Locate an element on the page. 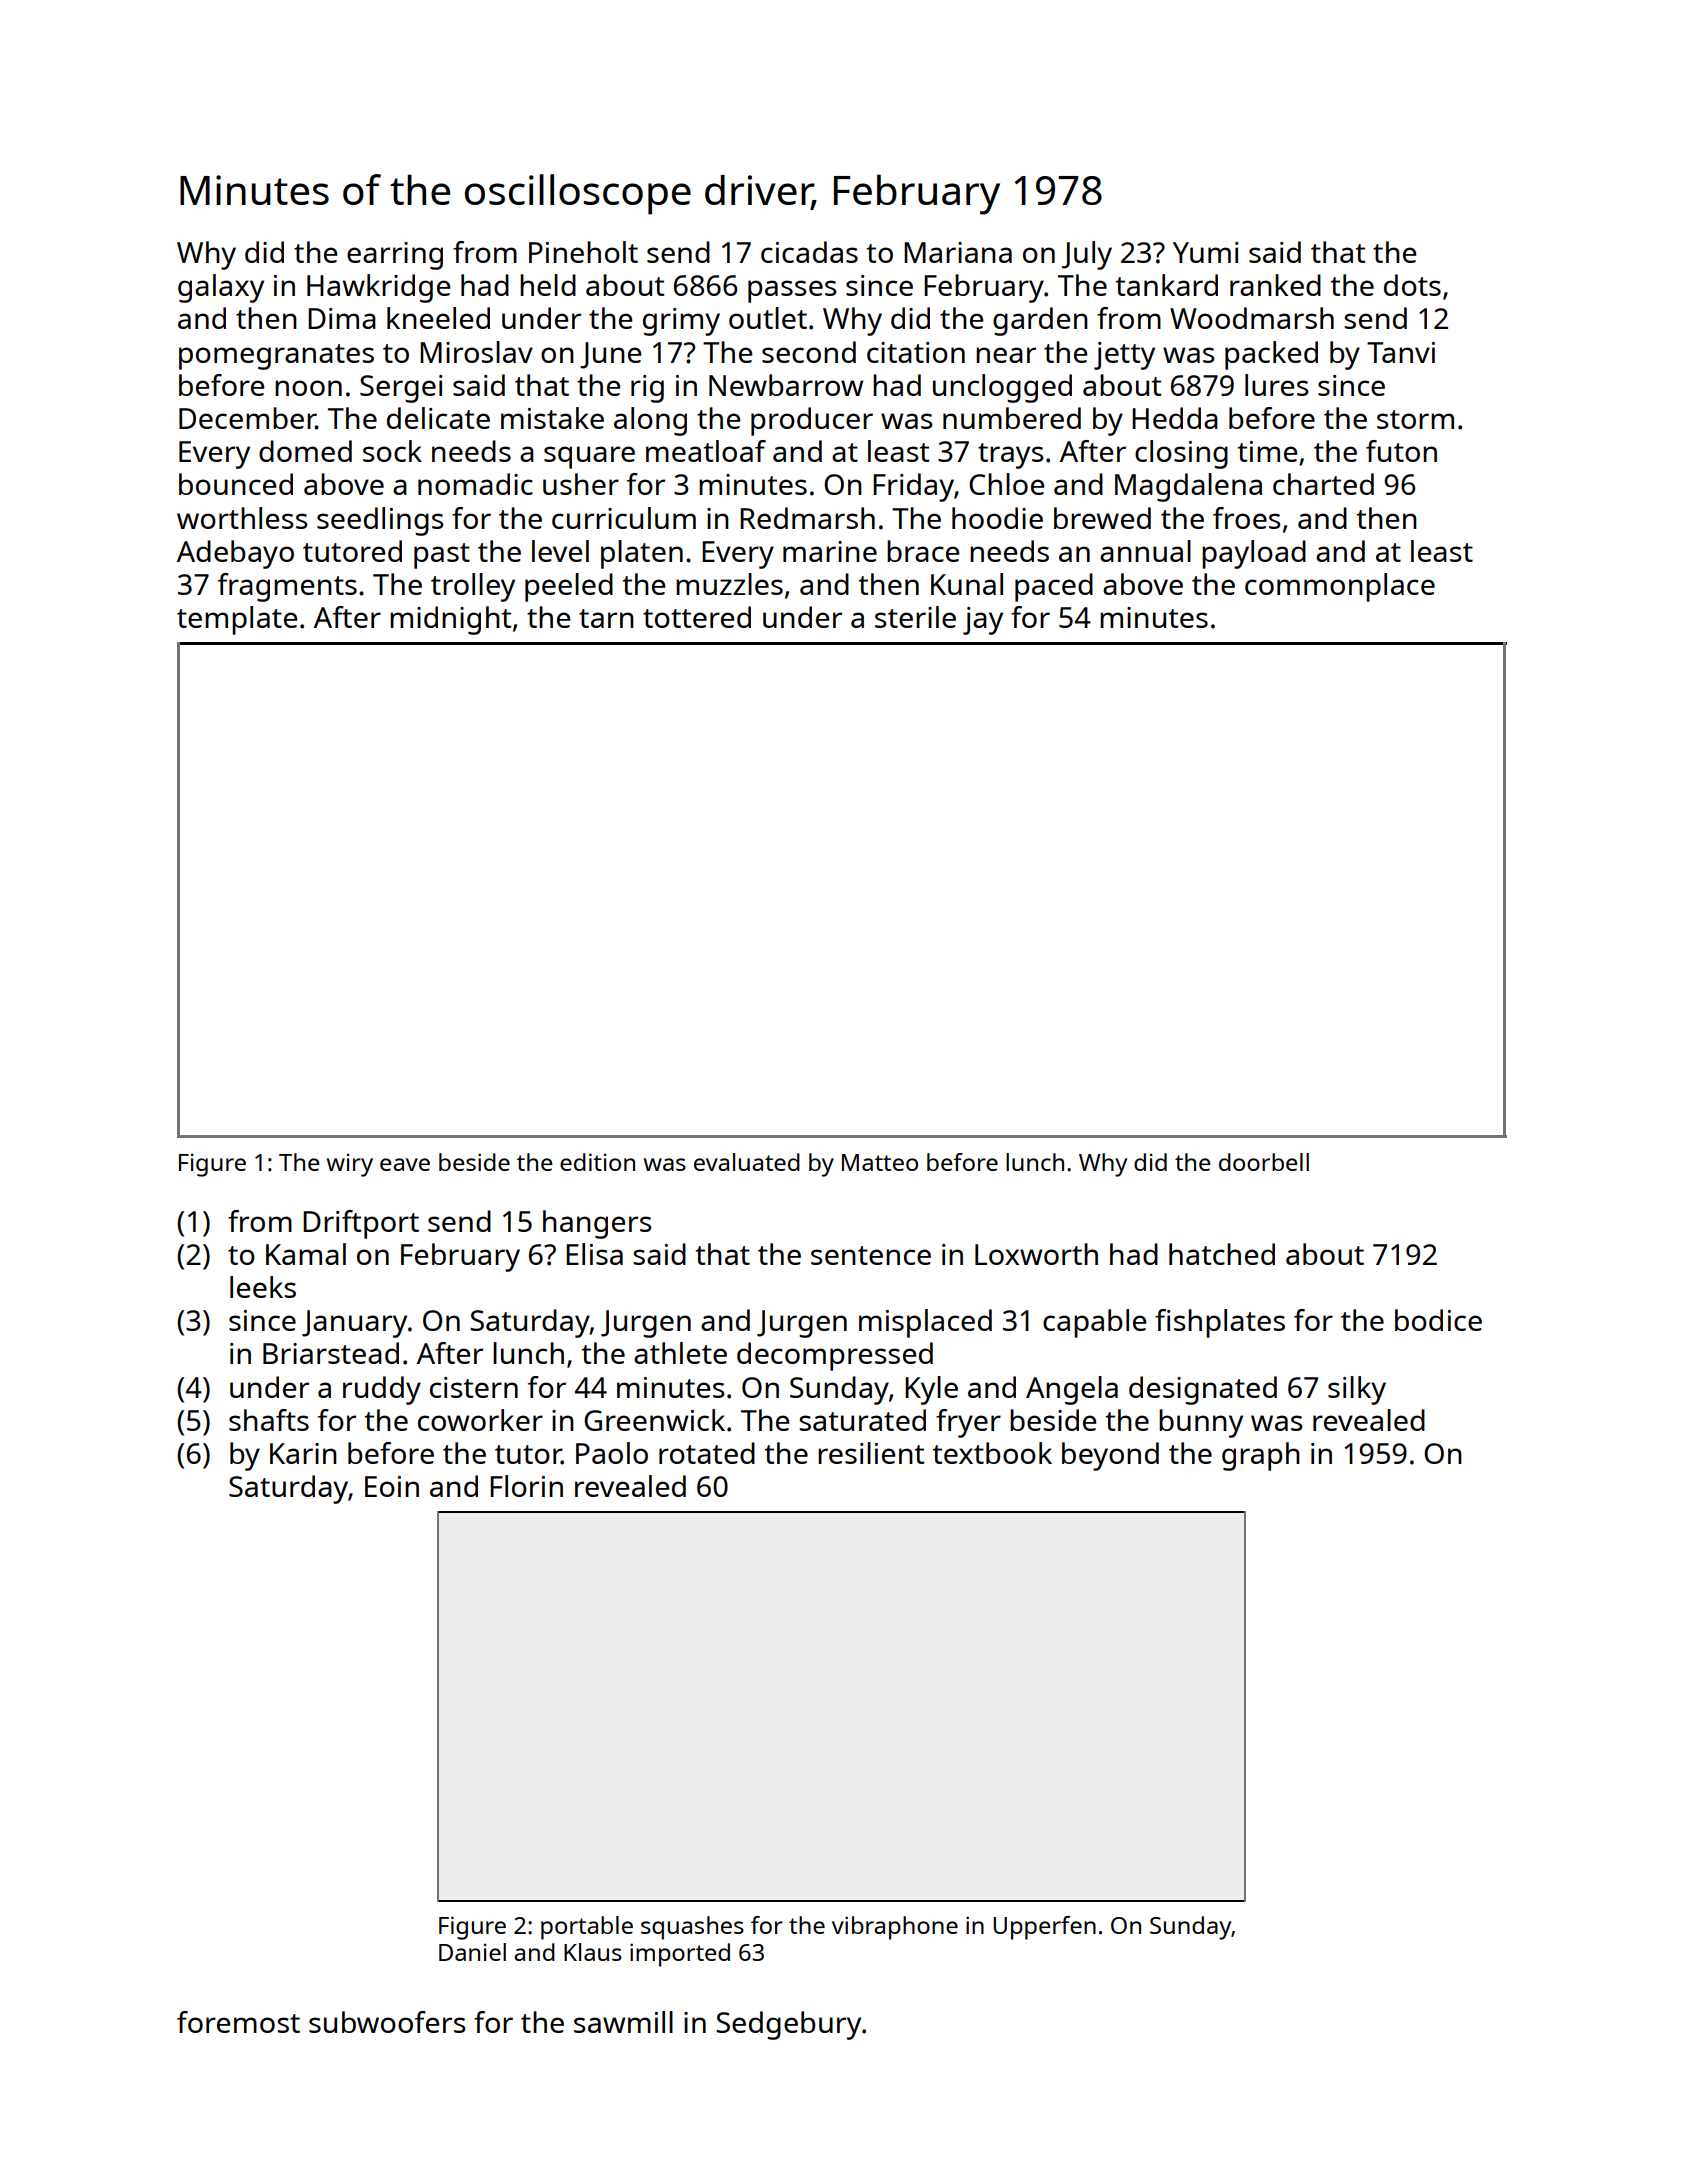  sawmill is located at coordinates (623, 2022).
